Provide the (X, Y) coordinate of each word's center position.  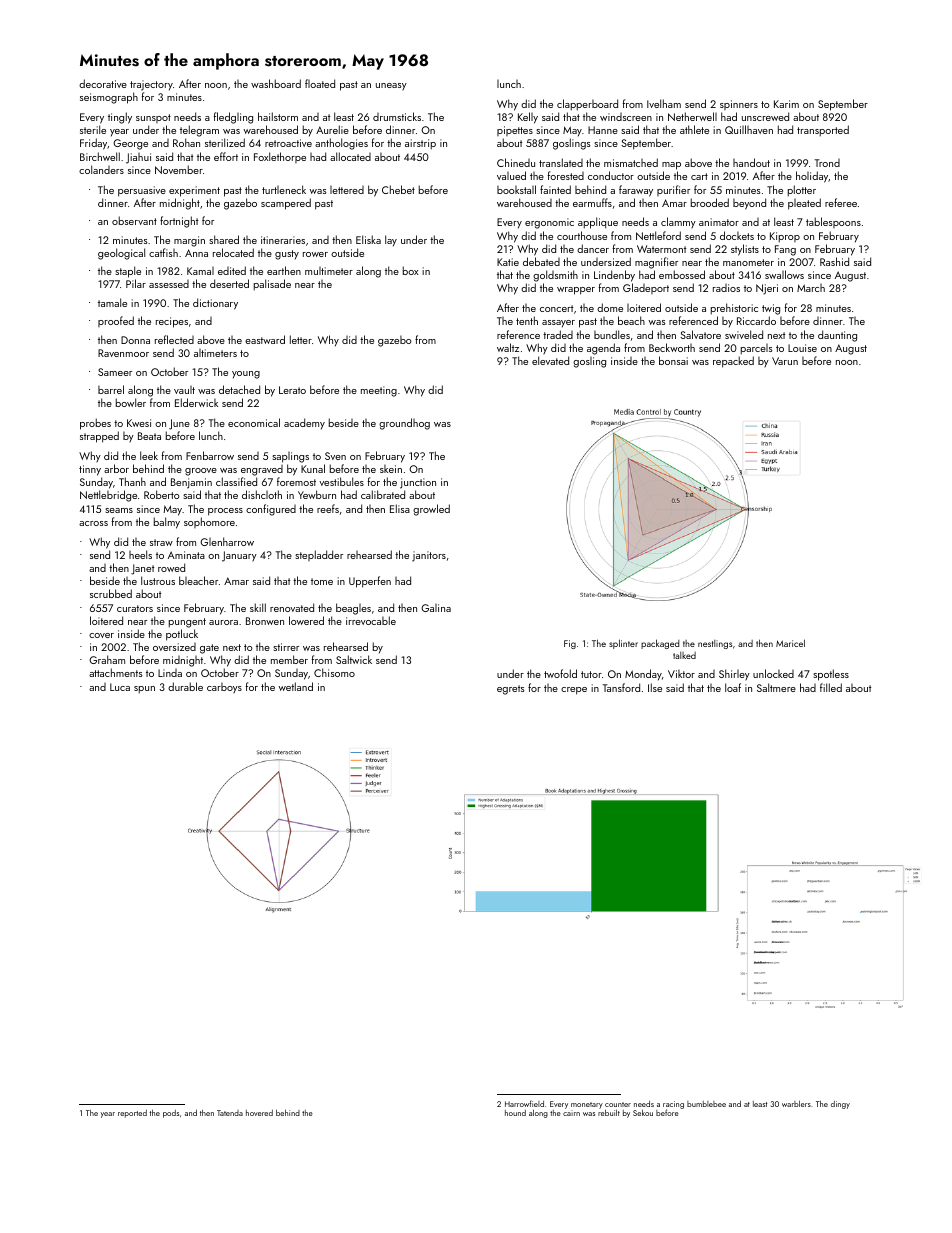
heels (140, 554)
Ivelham (664, 103)
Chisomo (334, 672)
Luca (120, 687)
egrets (510, 690)
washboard (276, 83)
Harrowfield (524, 1103)
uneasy (391, 86)
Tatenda (230, 1113)
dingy (840, 1105)
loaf (733, 687)
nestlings (715, 644)
